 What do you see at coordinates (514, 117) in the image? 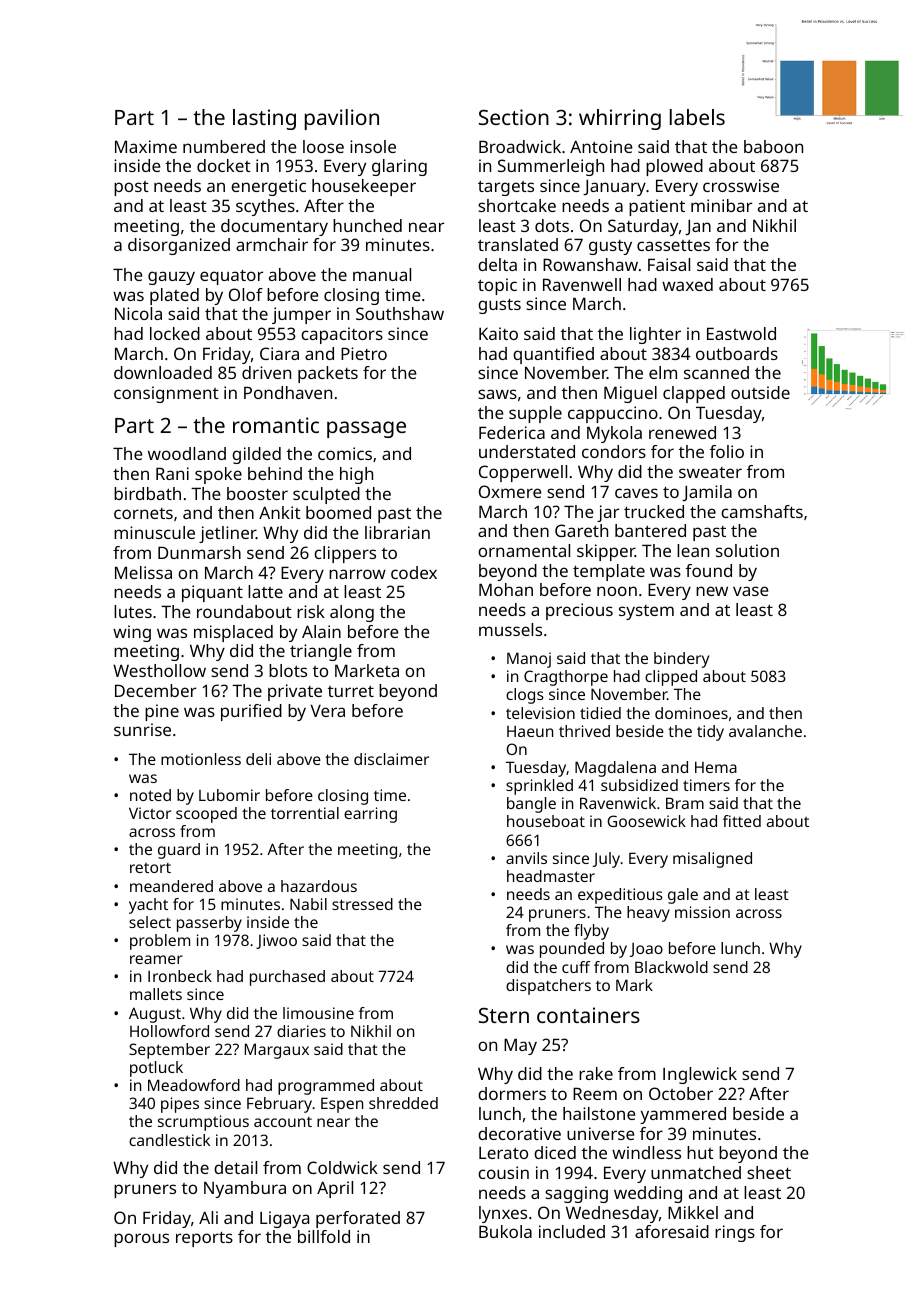
I see `Section` at bounding box center [514, 117].
